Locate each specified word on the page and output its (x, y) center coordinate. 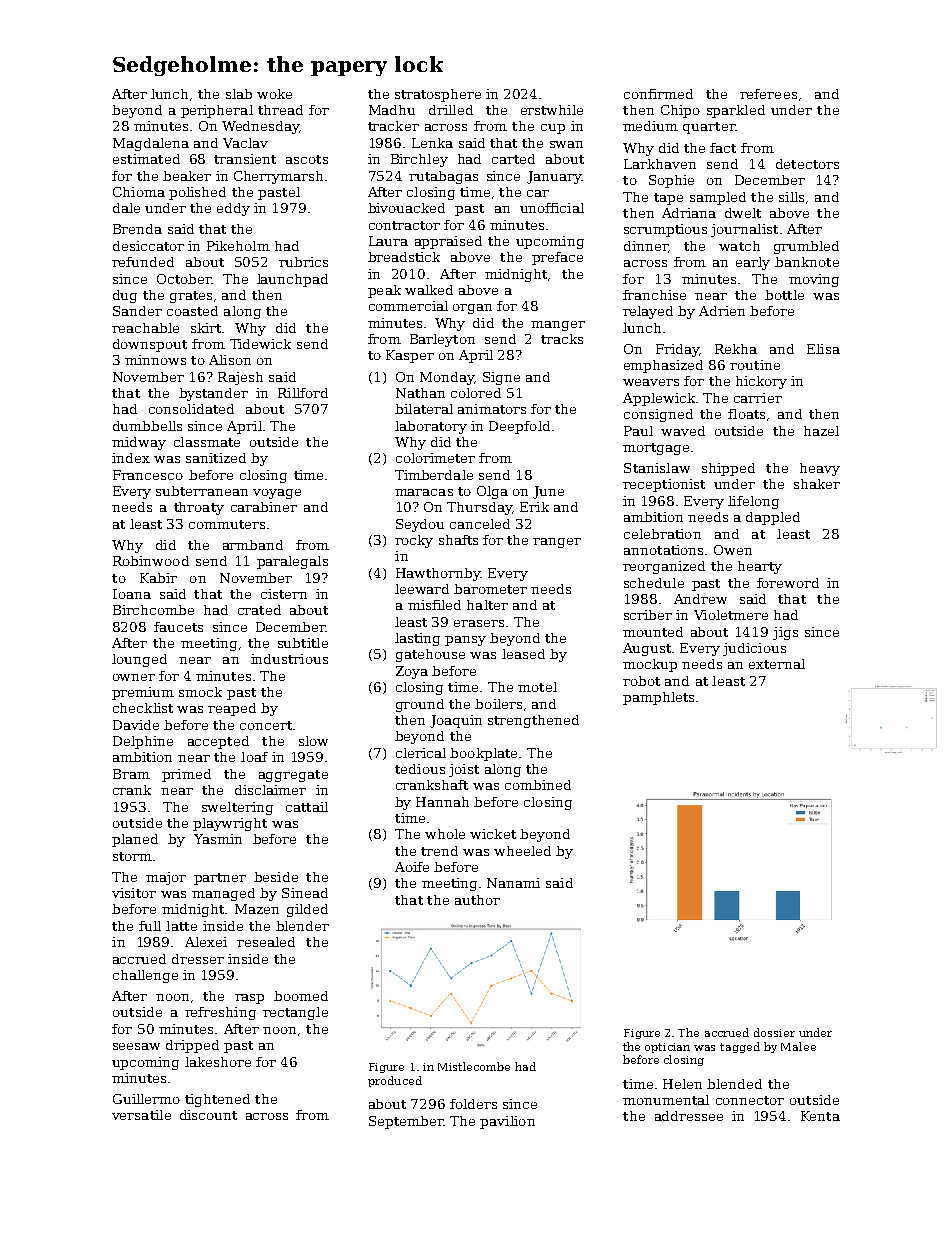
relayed (648, 312)
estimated (146, 159)
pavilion (507, 1122)
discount (208, 1115)
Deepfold (519, 427)
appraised (448, 242)
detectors (807, 164)
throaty (199, 508)
